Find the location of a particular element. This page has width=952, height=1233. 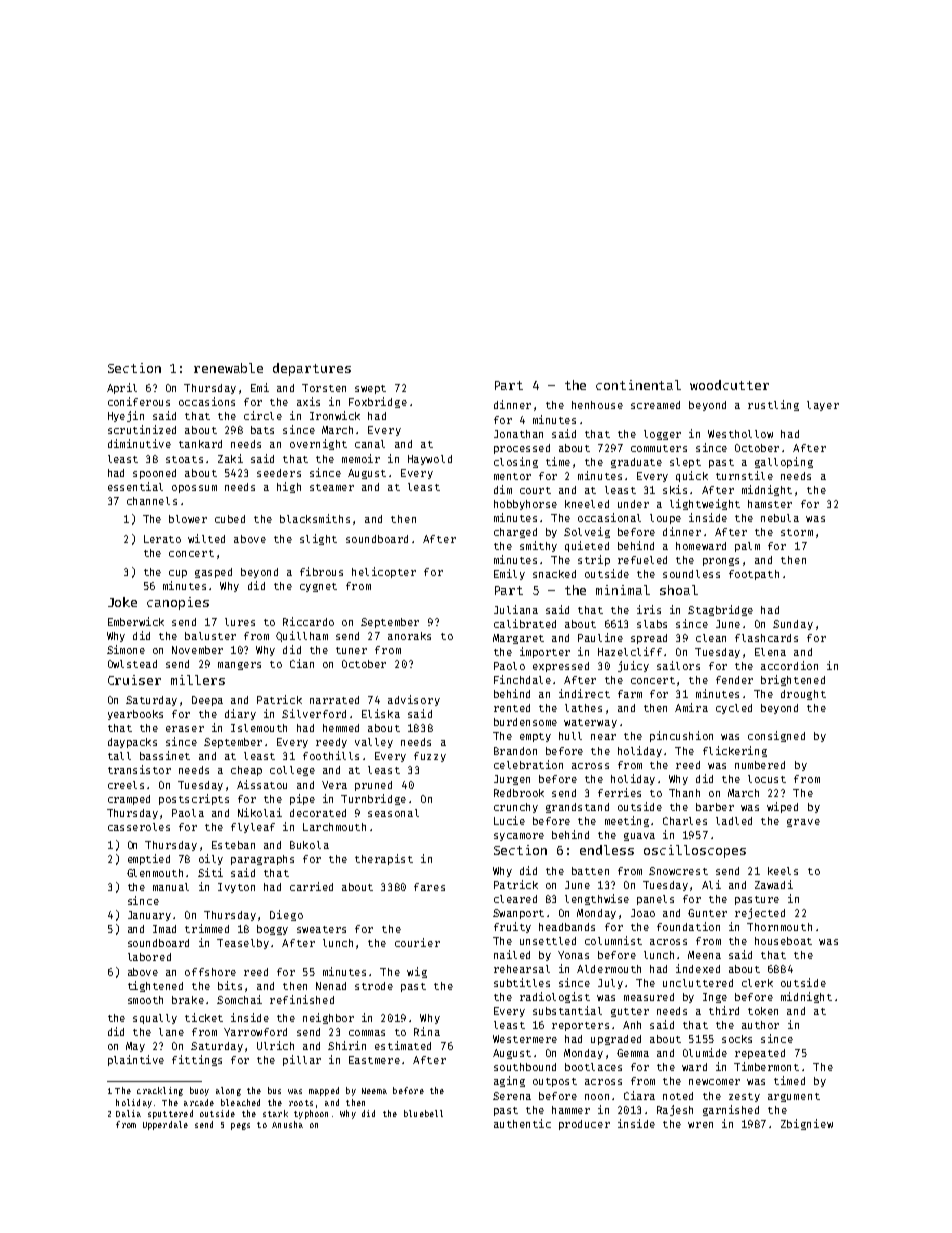

rustling is located at coordinates (773, 405).
